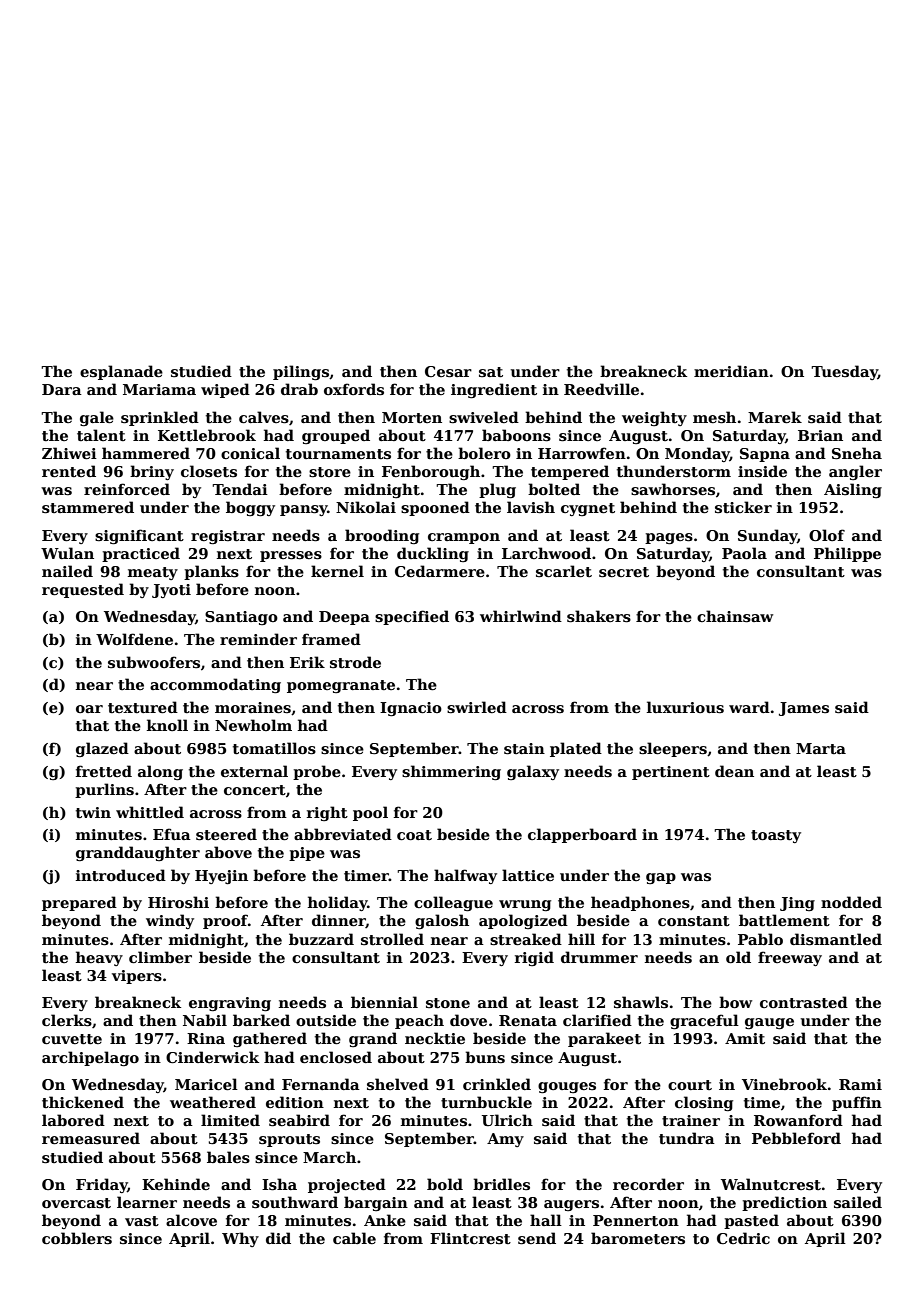 The height and width of the image is (1308, 924). I want to click on whirlwind, so click(521, 616).
